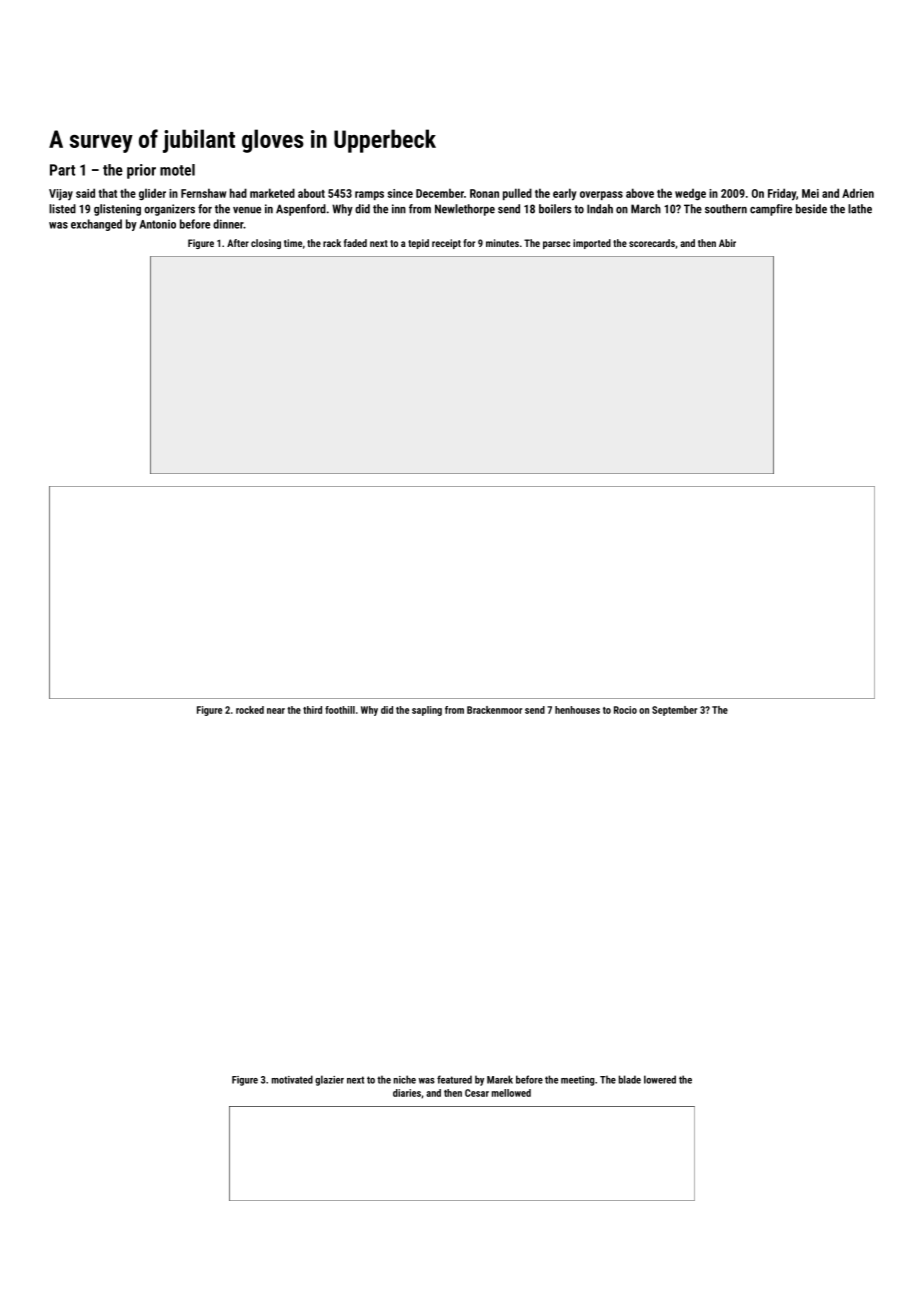 This page has width=924, height=1308. What do you see at coordinates (660, 1079) in the page?
I see `lowered` at bounding box center [660, 1079].
